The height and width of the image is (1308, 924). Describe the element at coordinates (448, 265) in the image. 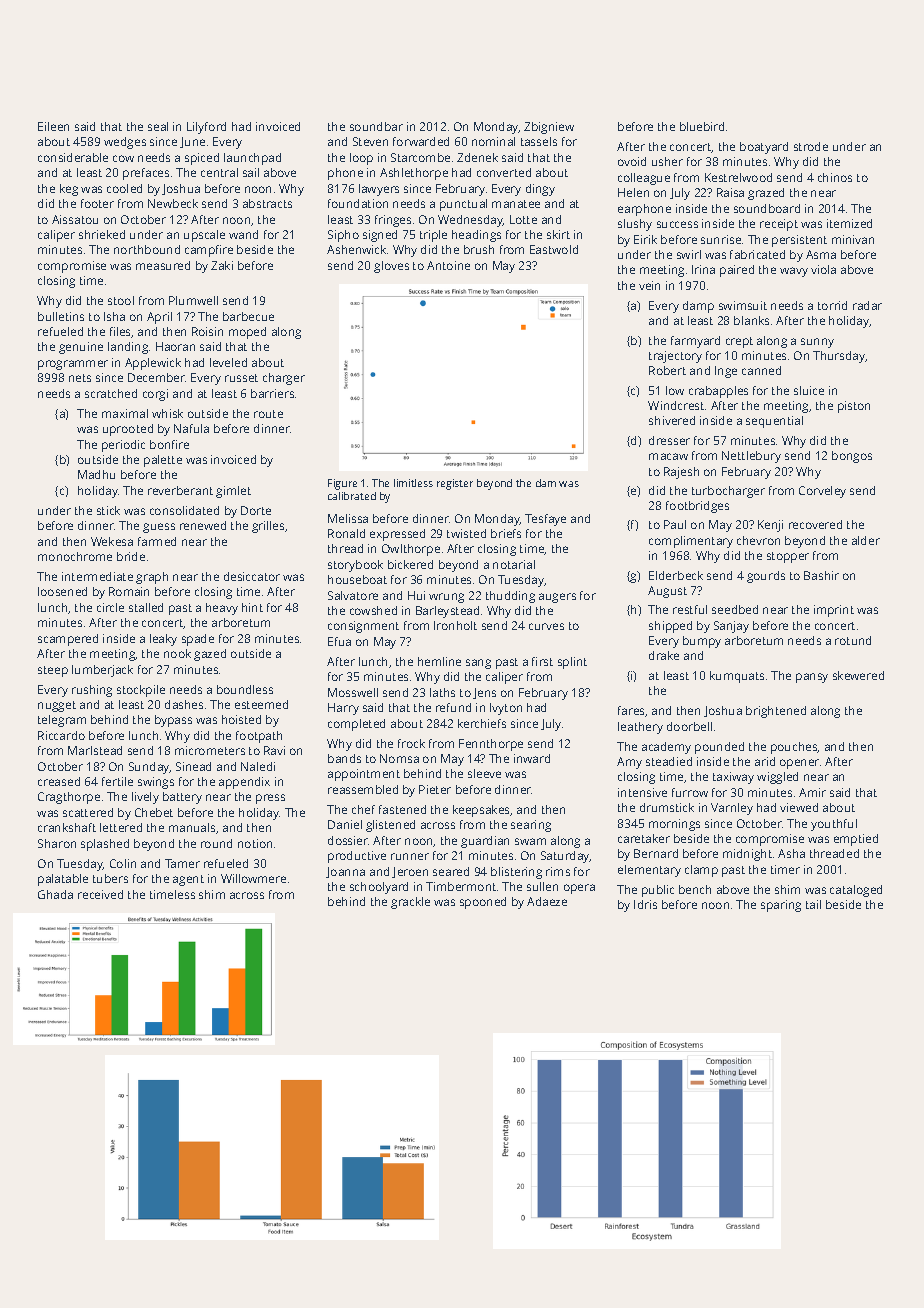

I see `Antoine` at that location.
